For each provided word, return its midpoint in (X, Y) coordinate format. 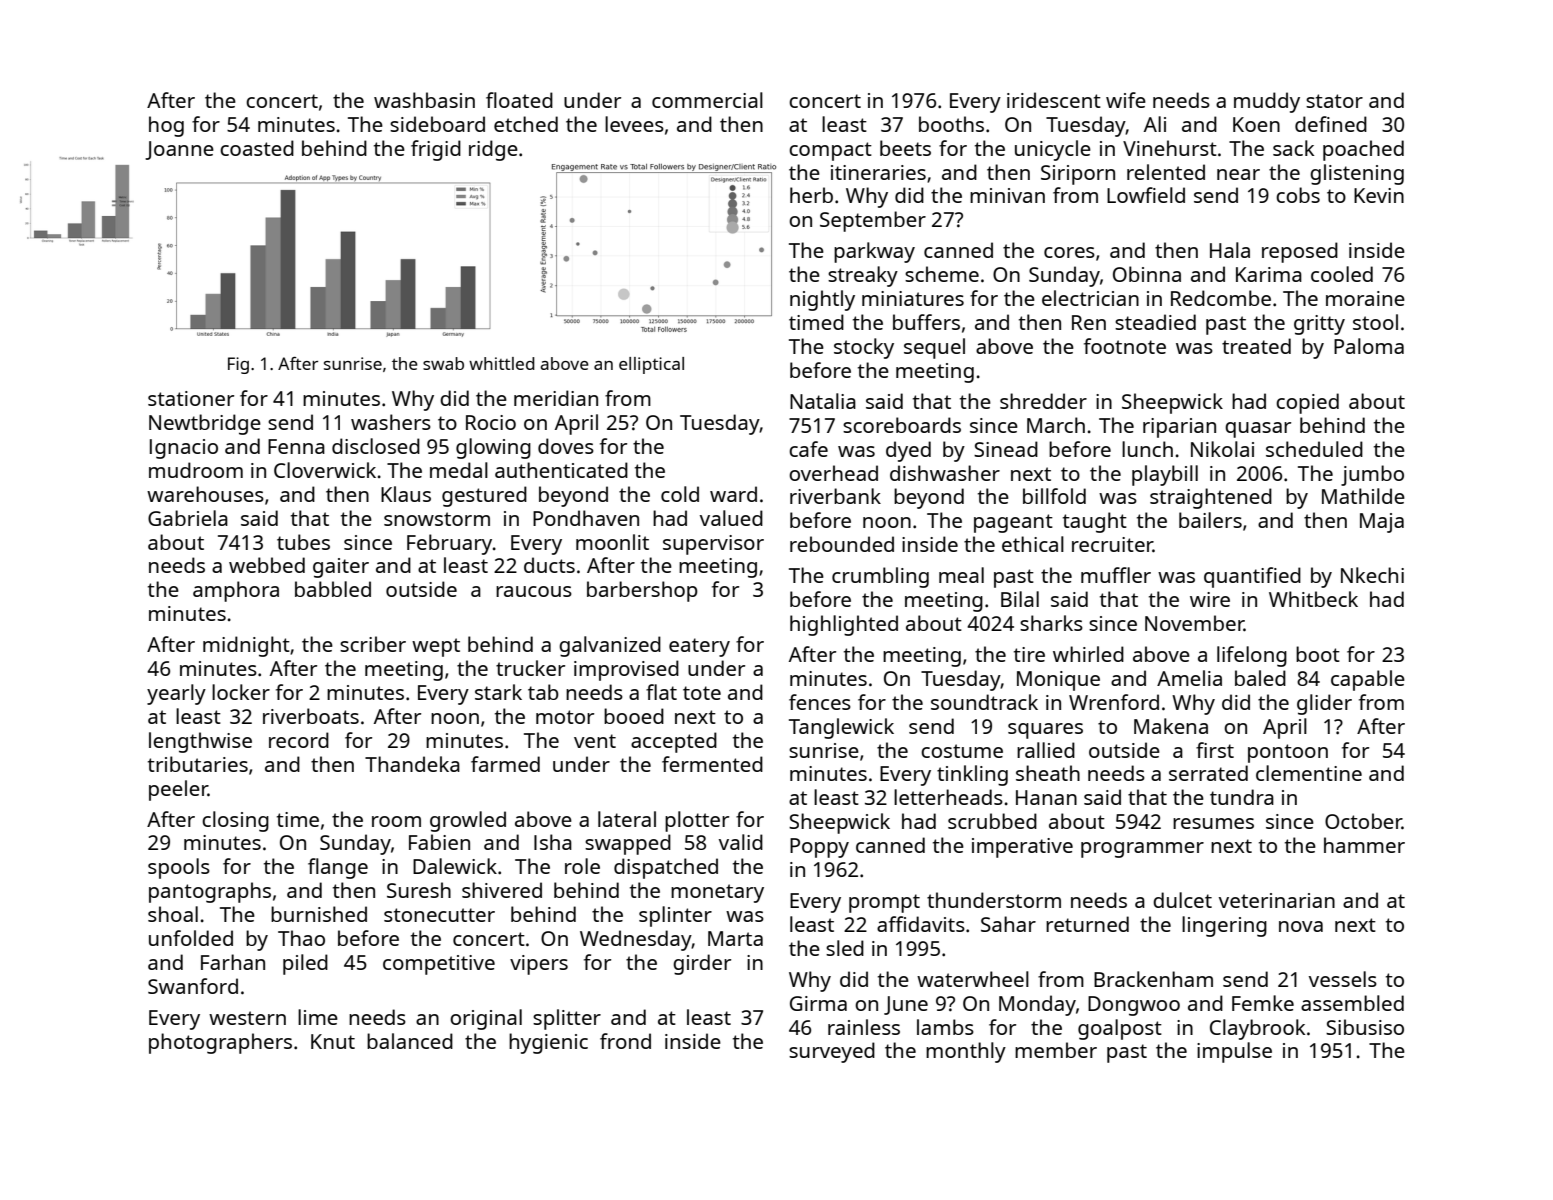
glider (1324, 704)
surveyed (832, 1052)
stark (498, 692)
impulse (1234, 1052)
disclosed (376, 446)
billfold (1054, 496)
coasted (257, 148)
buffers (926, 322)
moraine (1365, 298)
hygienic (548, 1043)
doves (566, 446)
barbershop (642, 591)
